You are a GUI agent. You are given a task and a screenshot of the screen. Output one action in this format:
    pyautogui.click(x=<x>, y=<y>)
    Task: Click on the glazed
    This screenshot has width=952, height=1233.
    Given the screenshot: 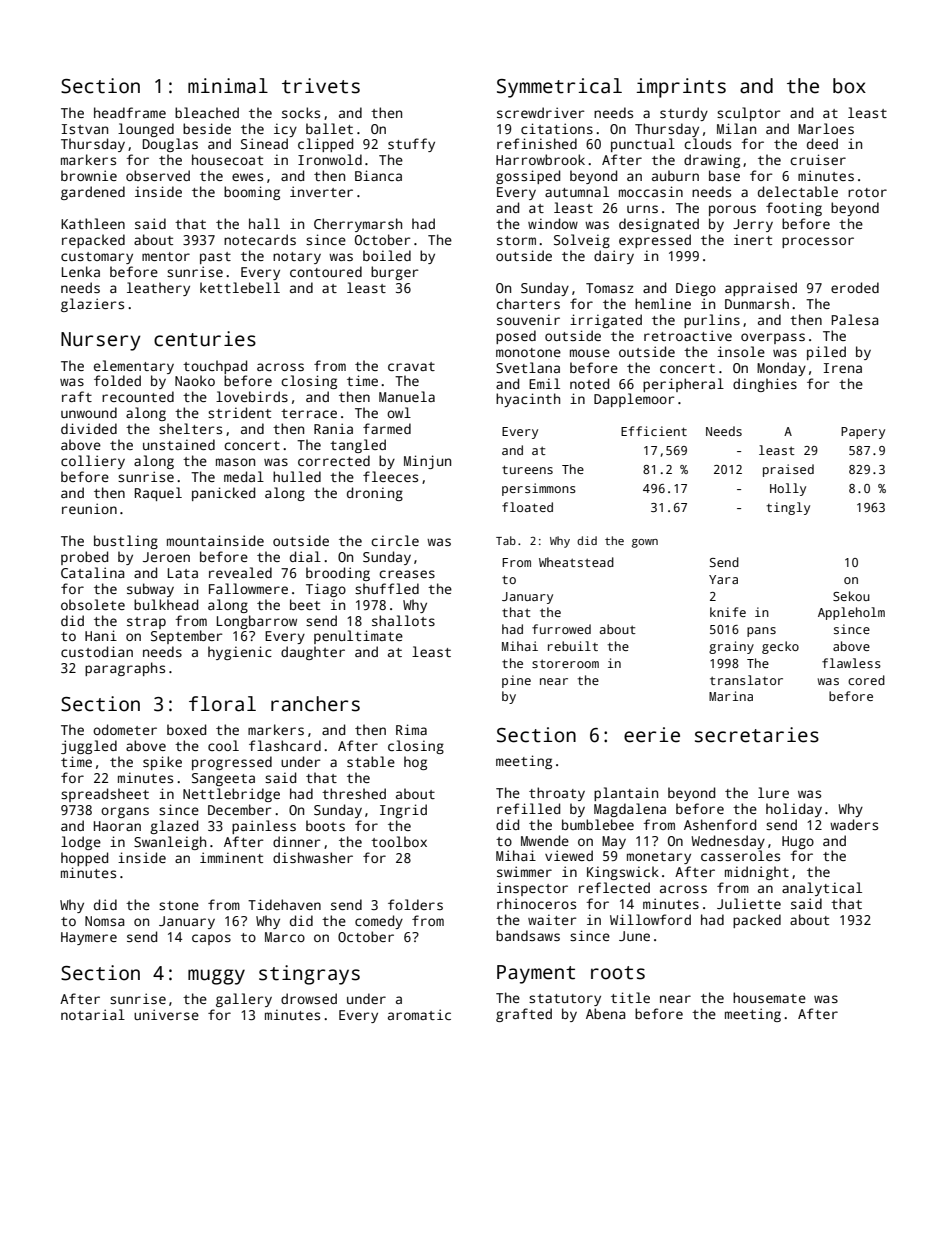 What is the action you would take?
    pyautogui.click(x=174, y=827)
